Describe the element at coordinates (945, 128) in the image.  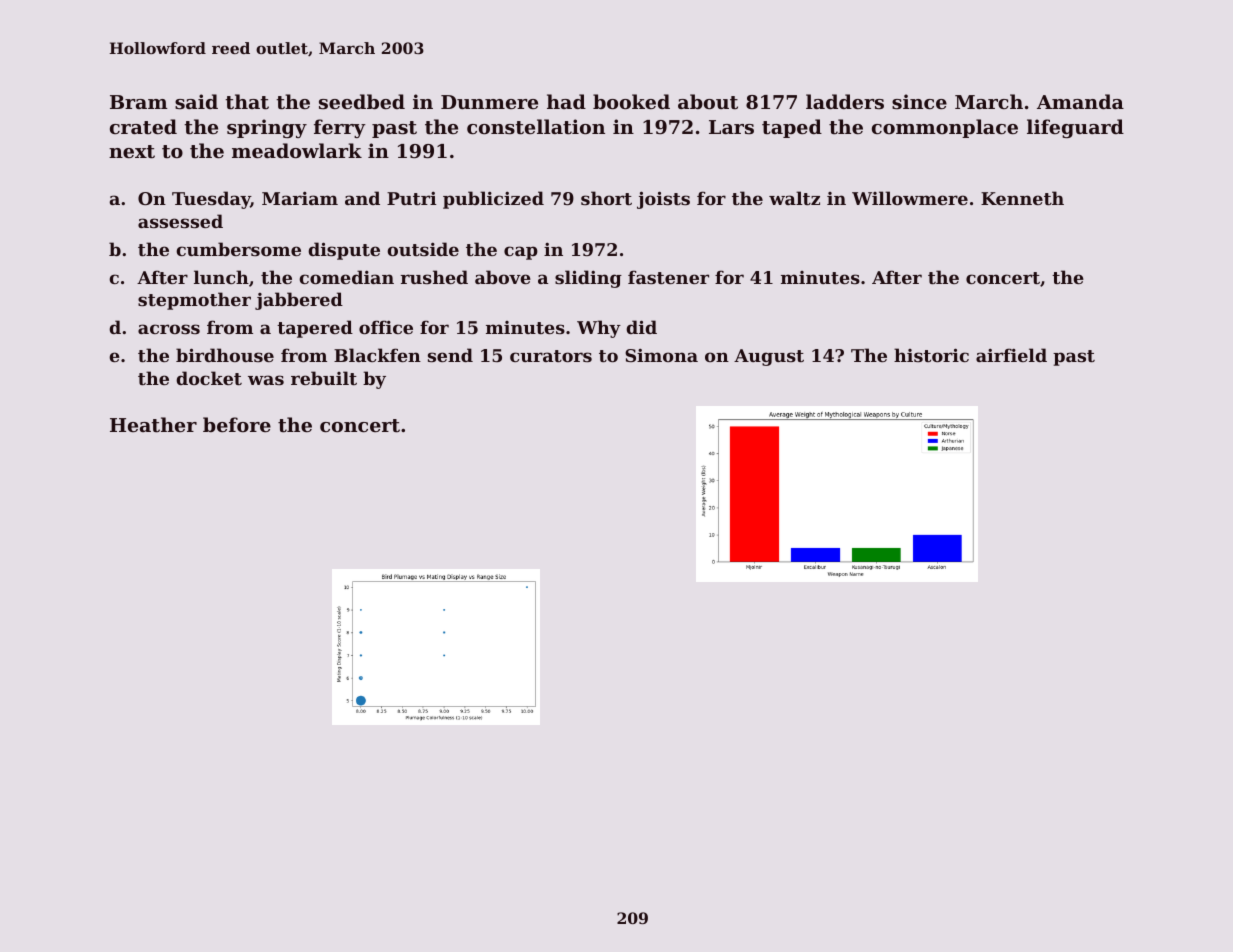
I see `commonplace` at that location.
